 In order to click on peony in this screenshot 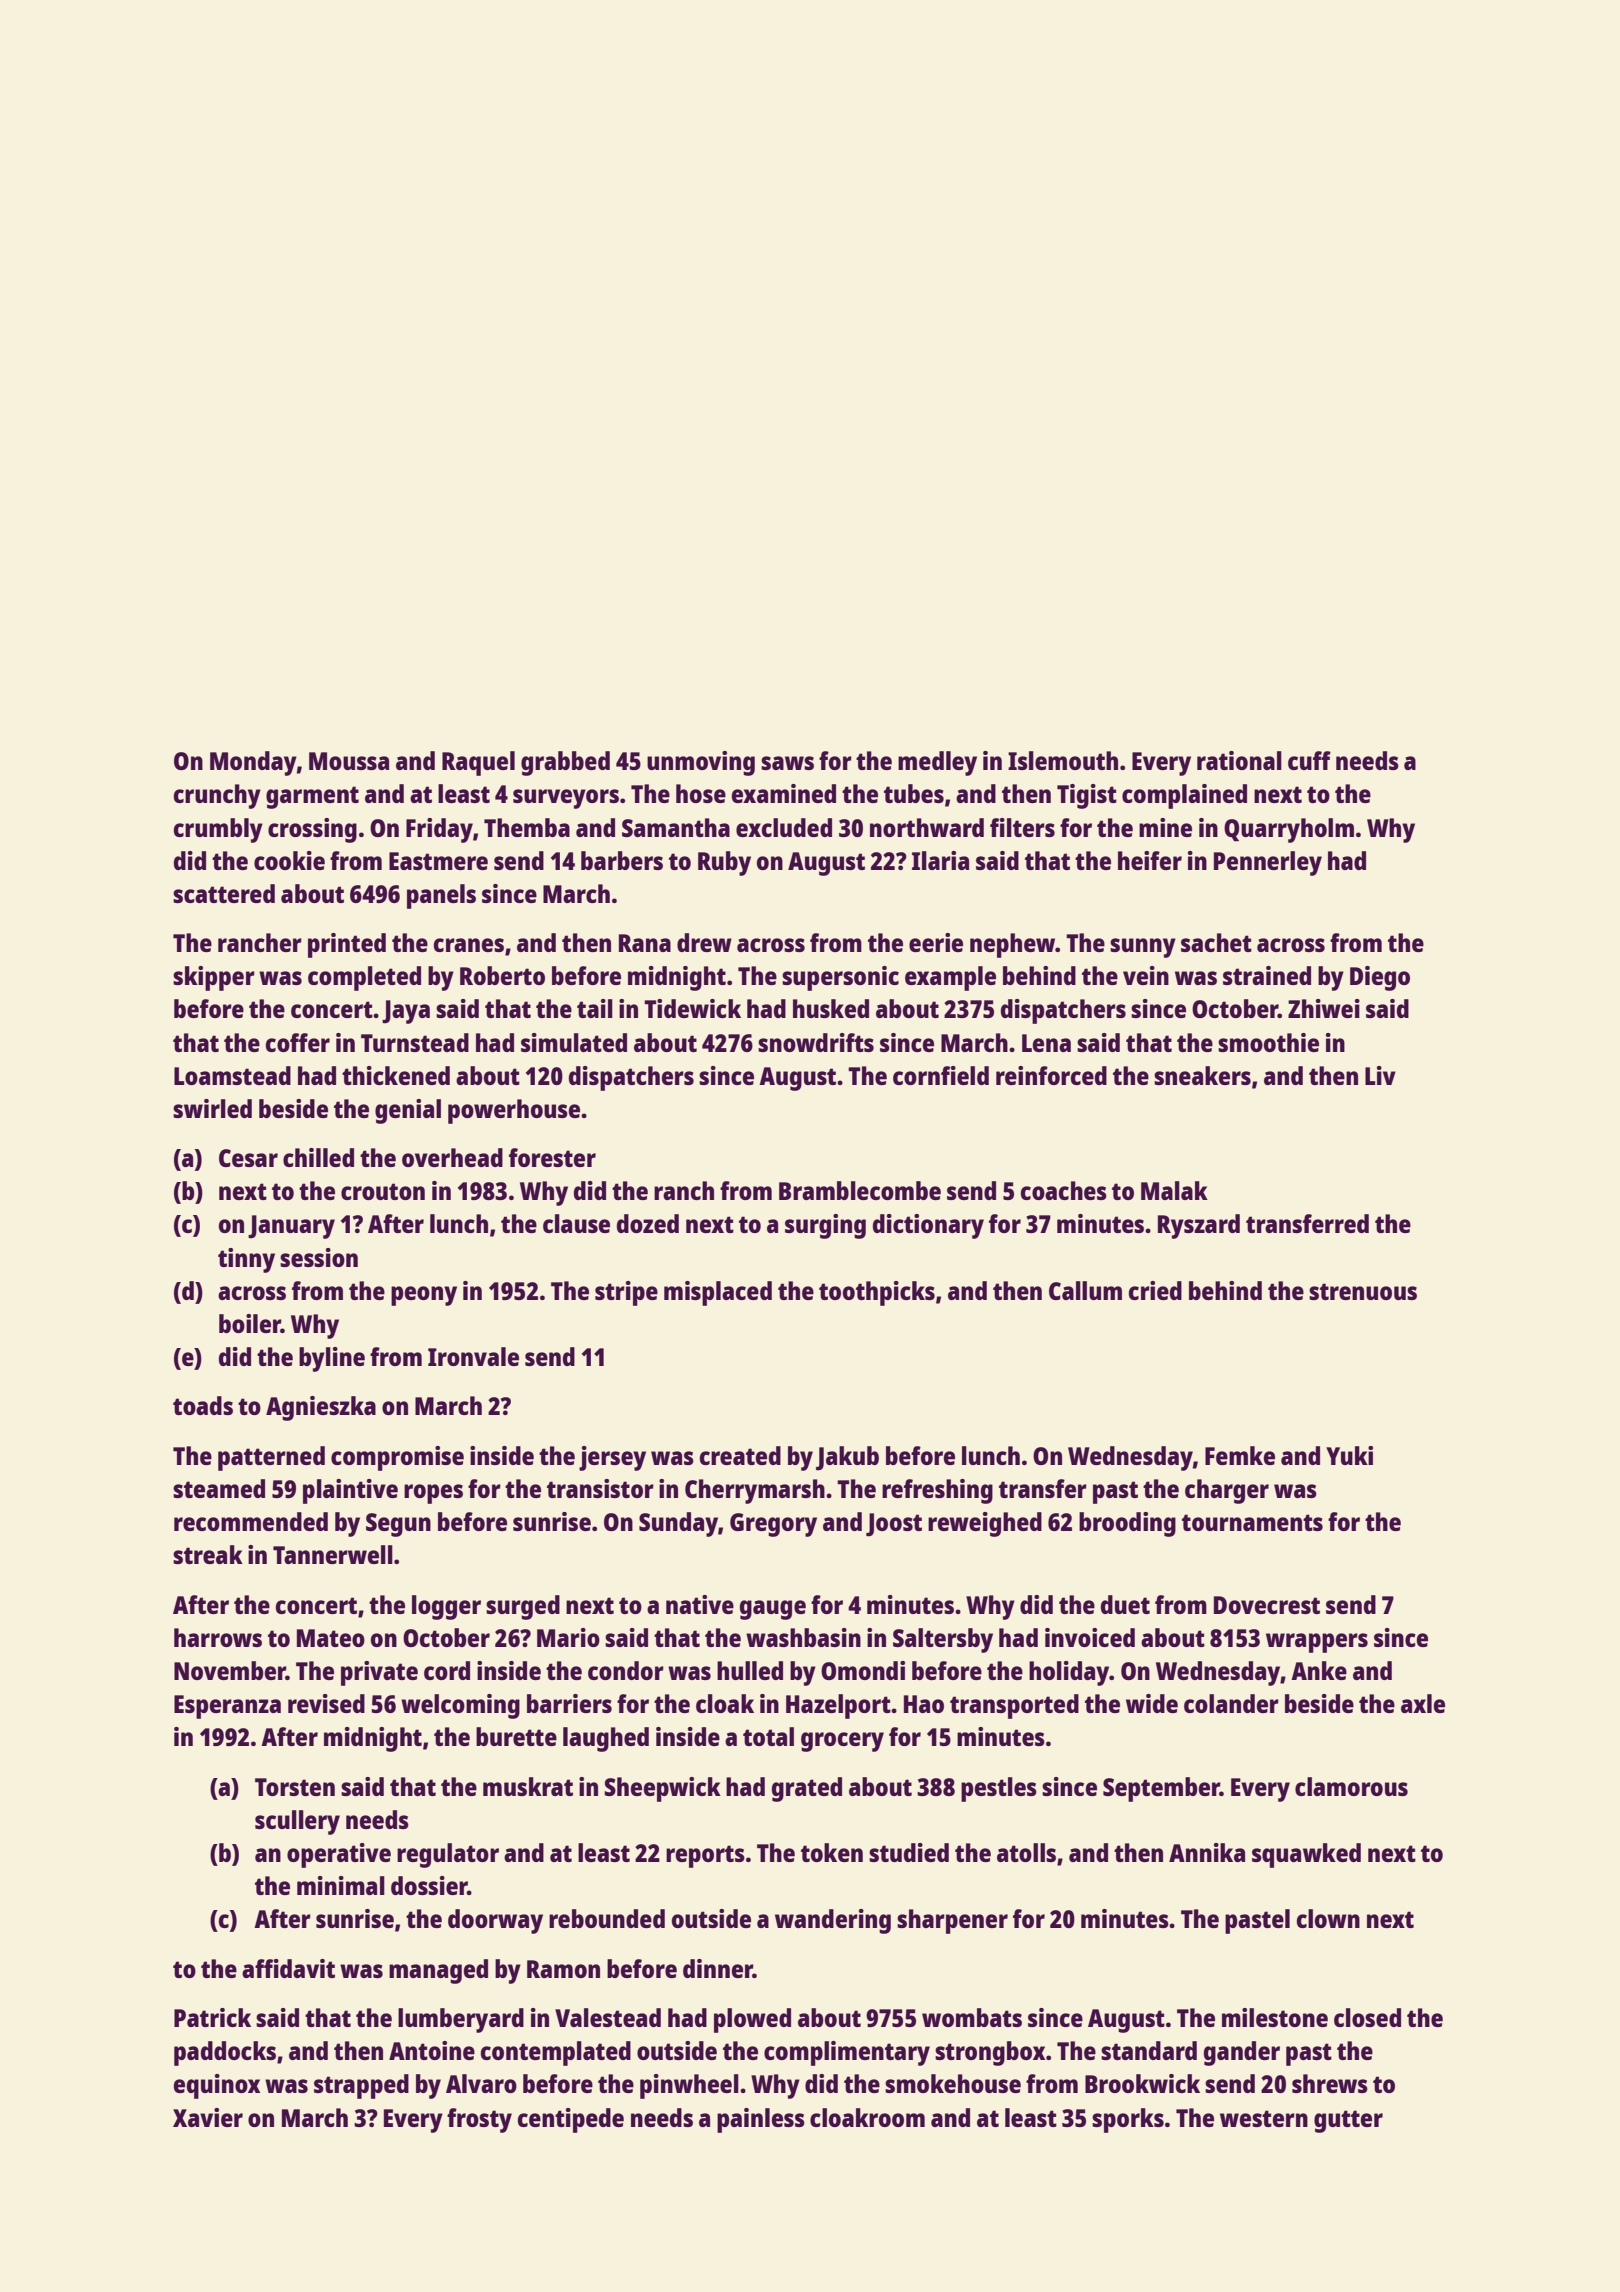, I will do `click(424, 1296)`.
